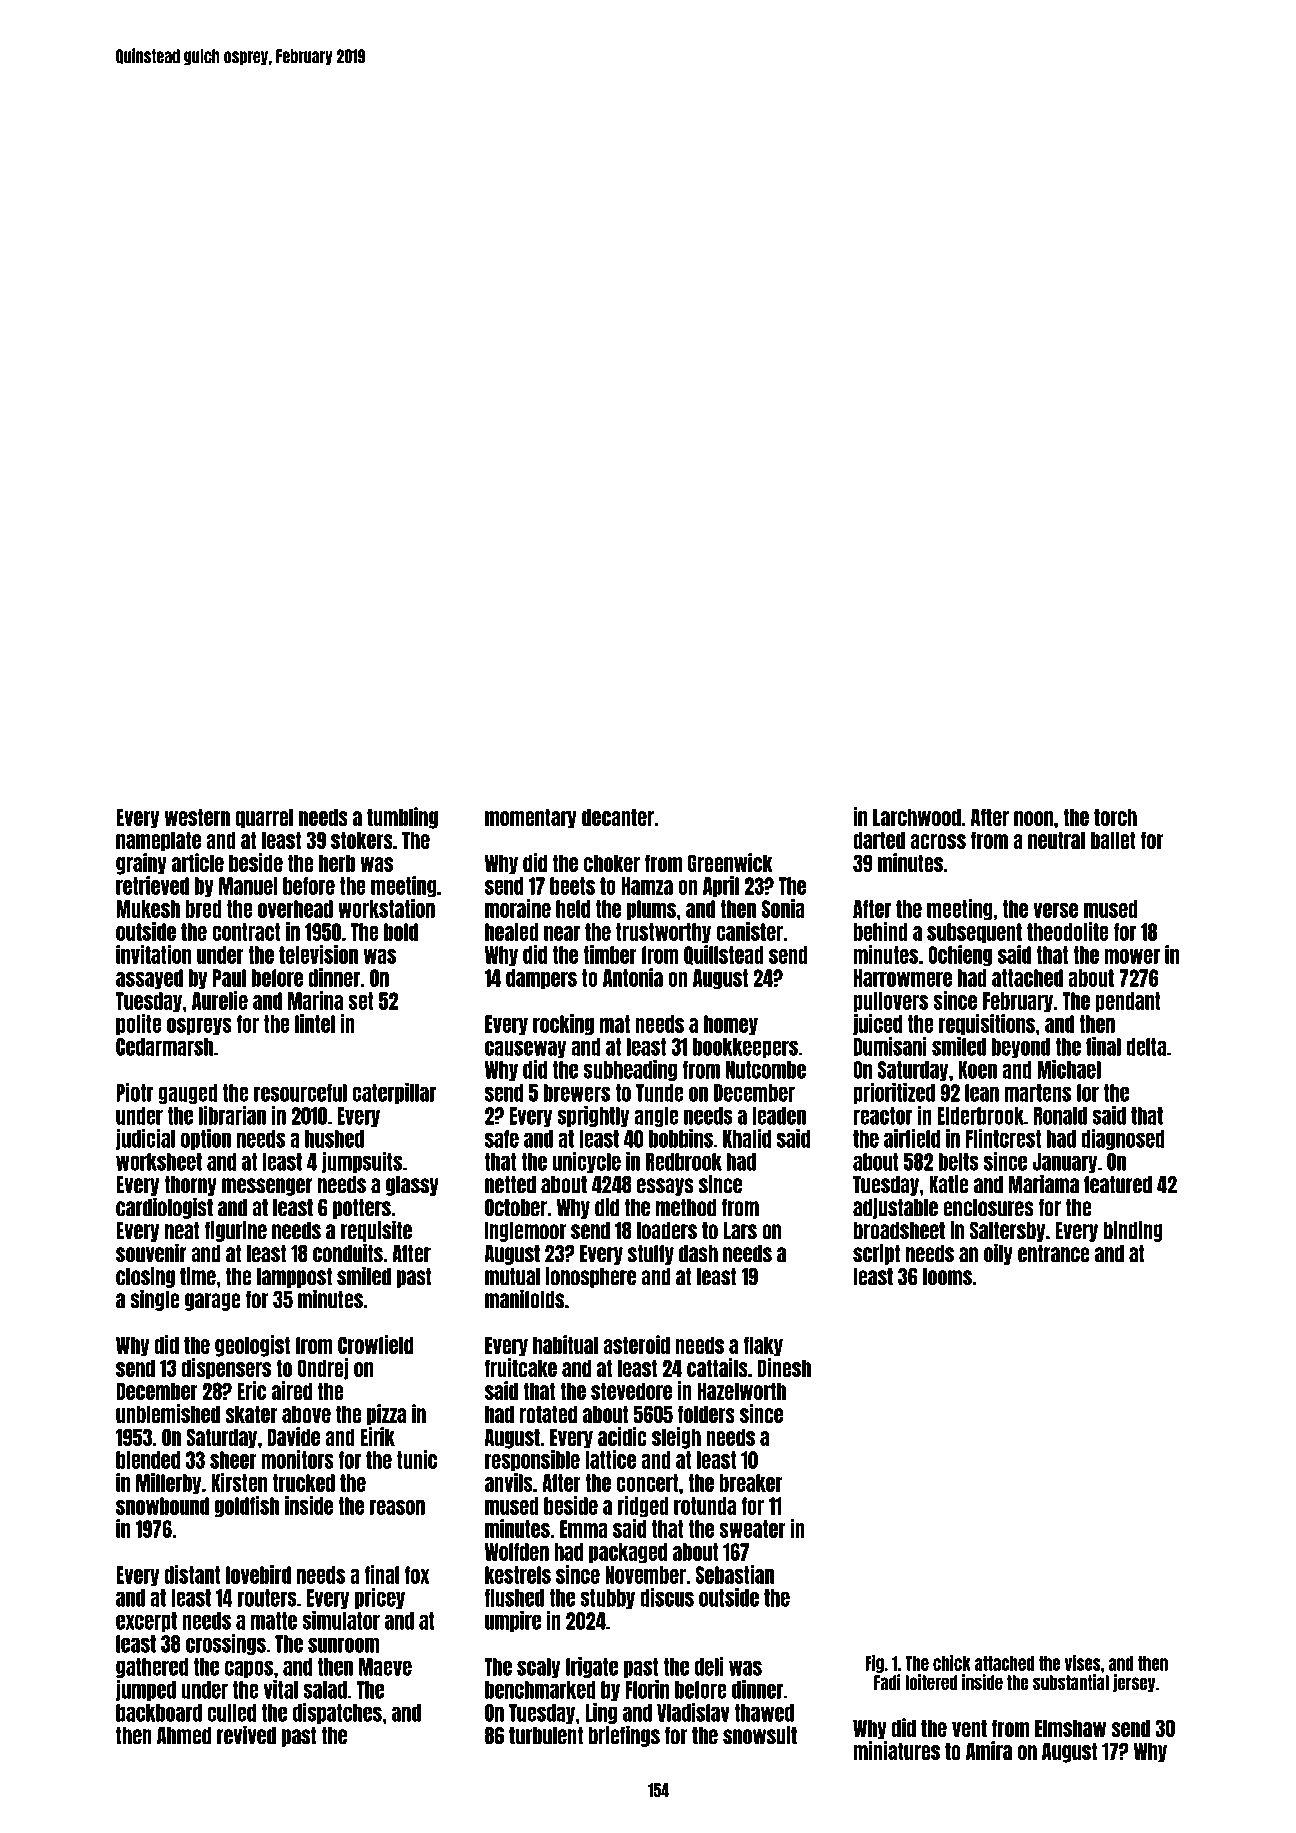  I want to click on fox, so click(417, 1575).
